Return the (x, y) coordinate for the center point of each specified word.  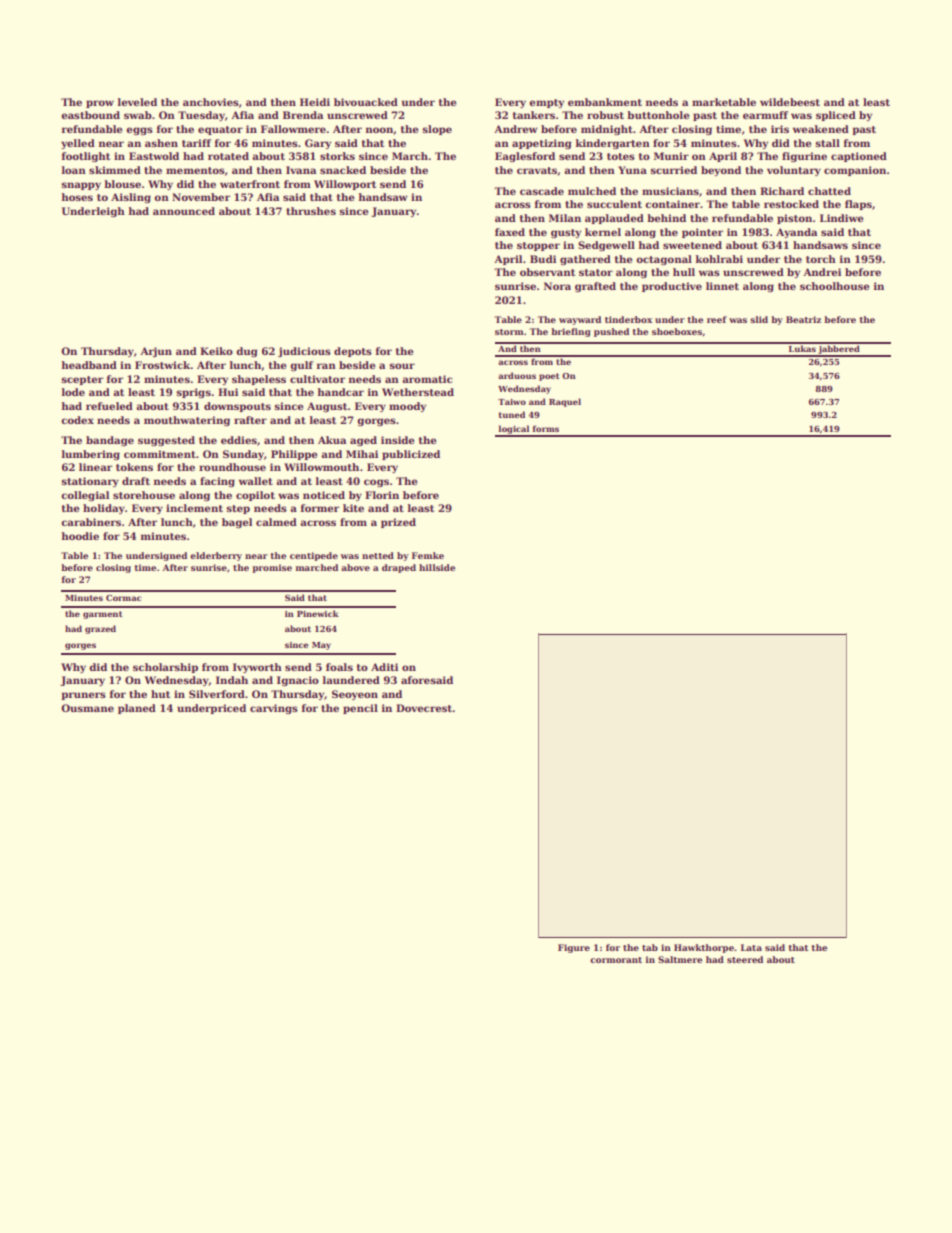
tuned (512, 414)
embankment (605, 102)
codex (77, 420)
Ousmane (87, 708)
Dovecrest (424, 708)
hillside (437, 567)
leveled (137, 102)
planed (137, 709)
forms (546, 428)
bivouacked (366, 102)
